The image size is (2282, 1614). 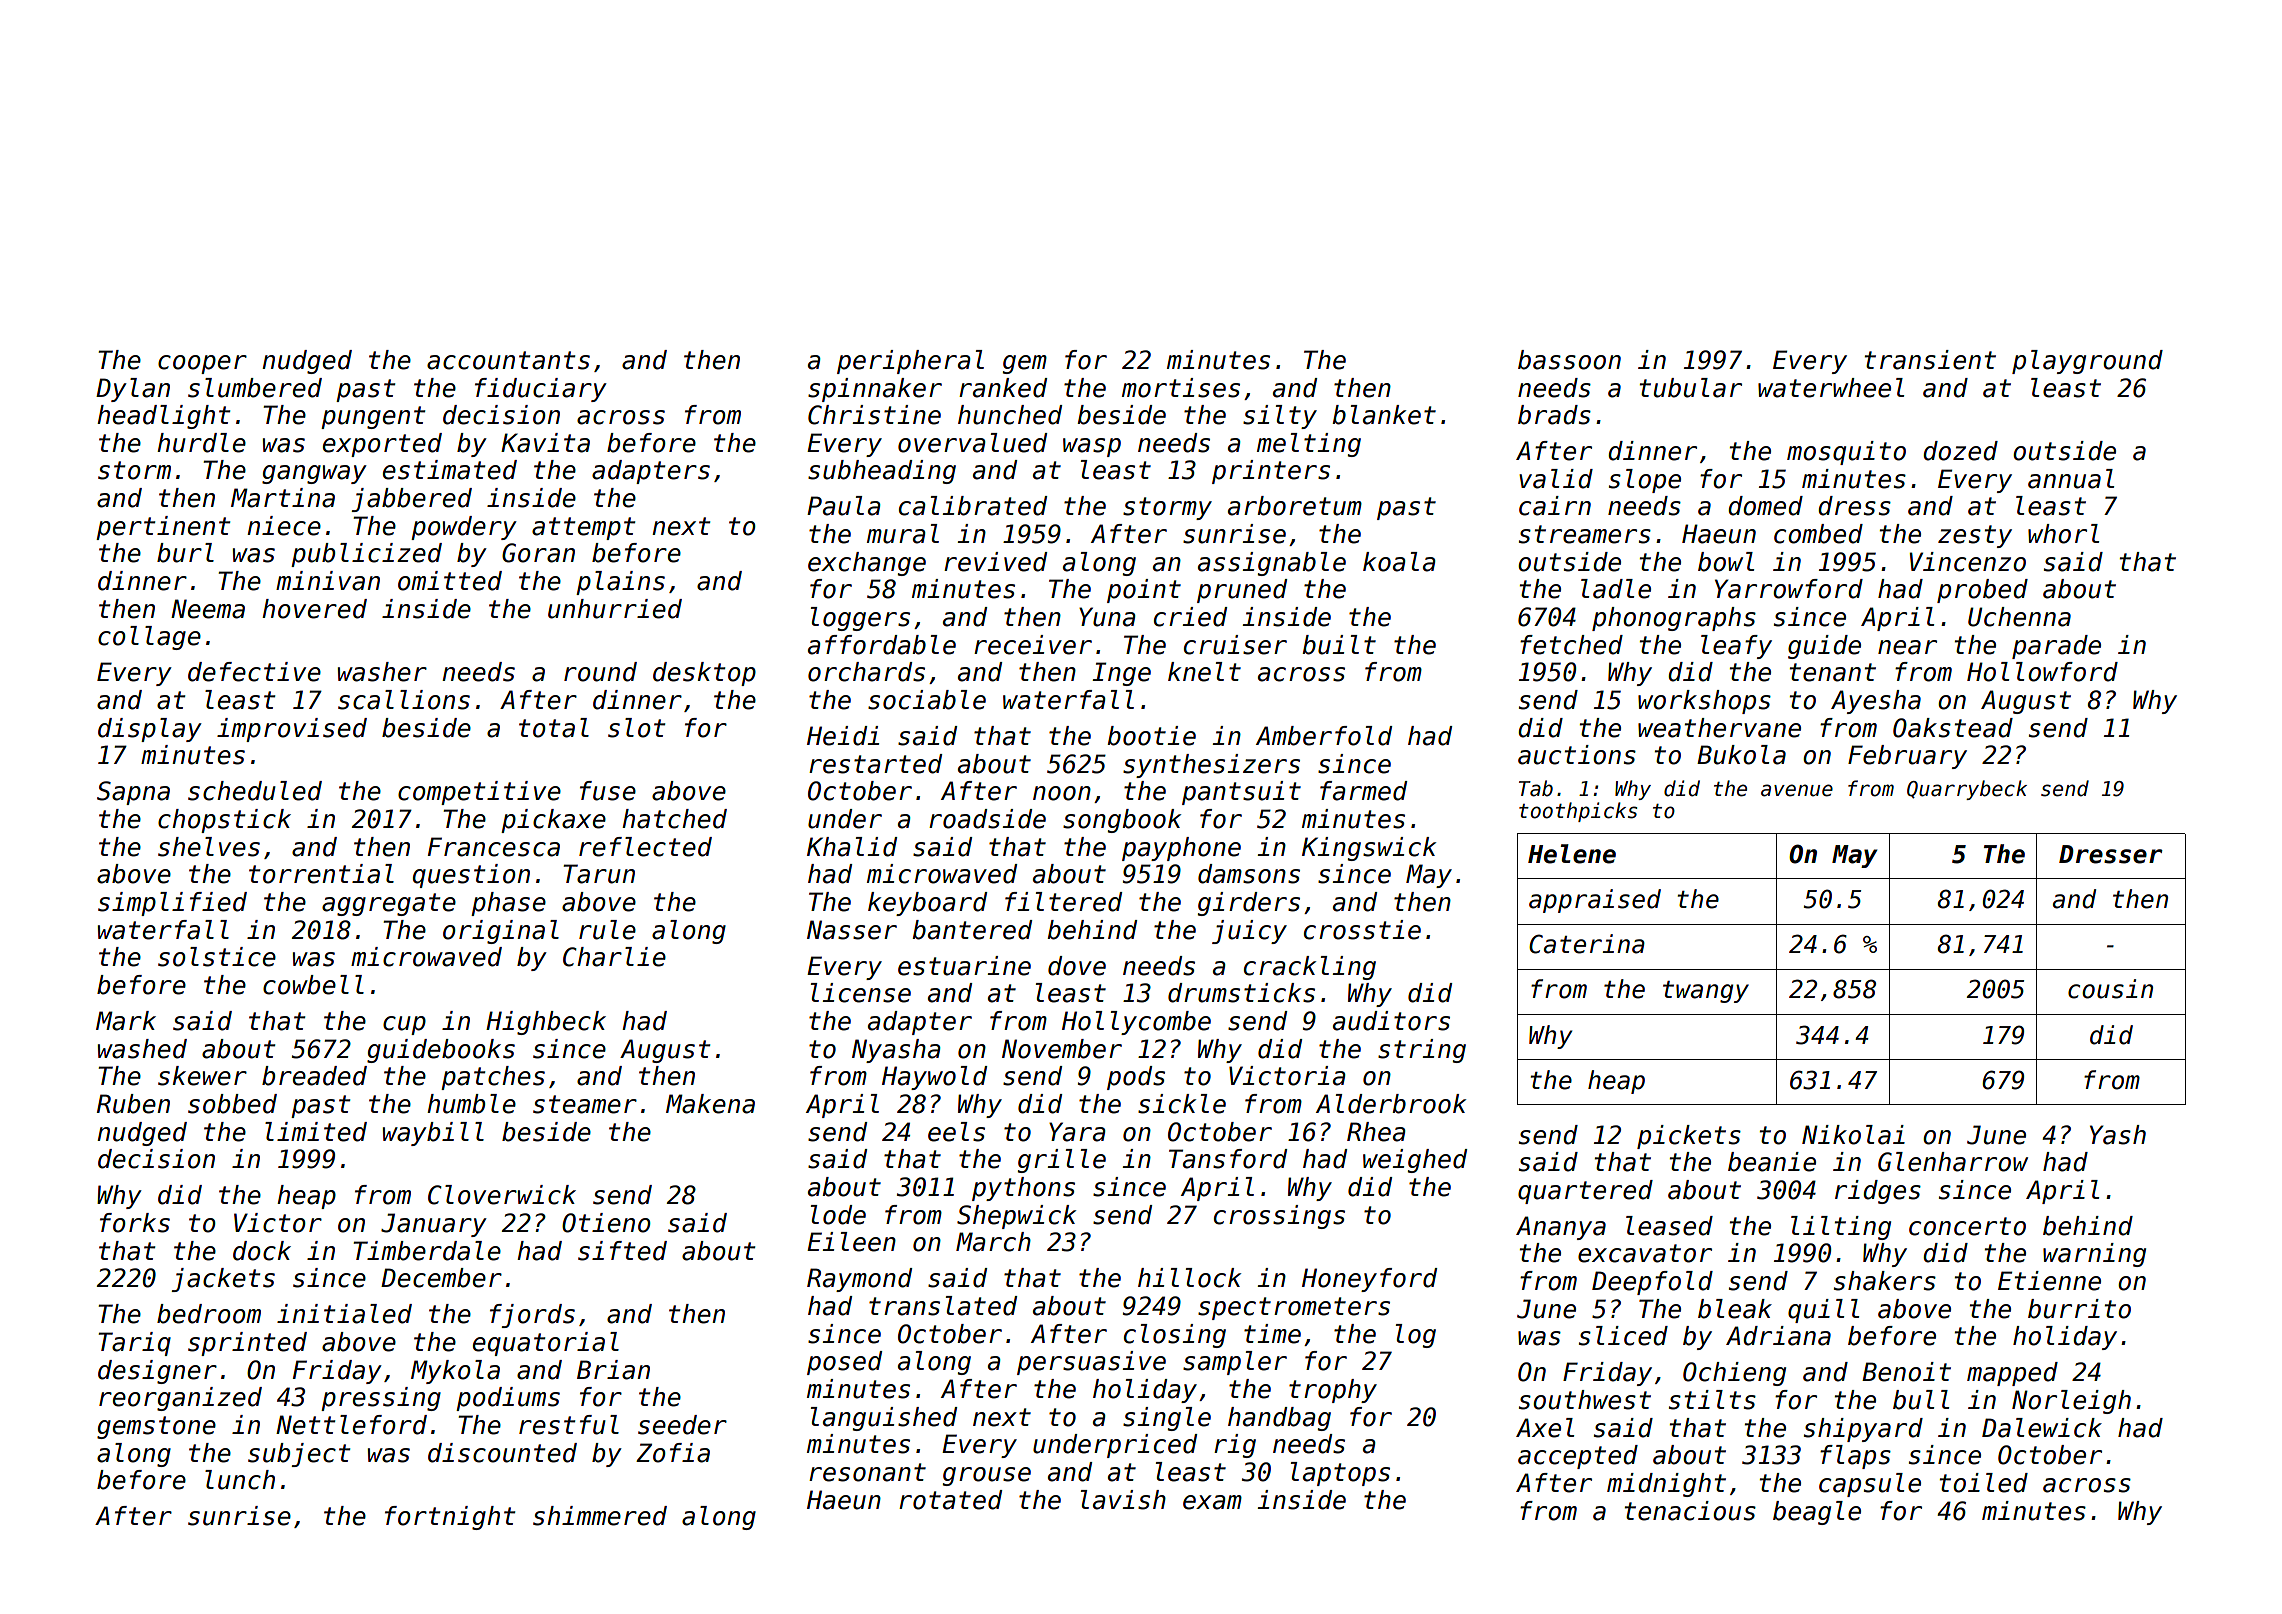 I want to click on Uchenna, so click(x=2019, y=617).
